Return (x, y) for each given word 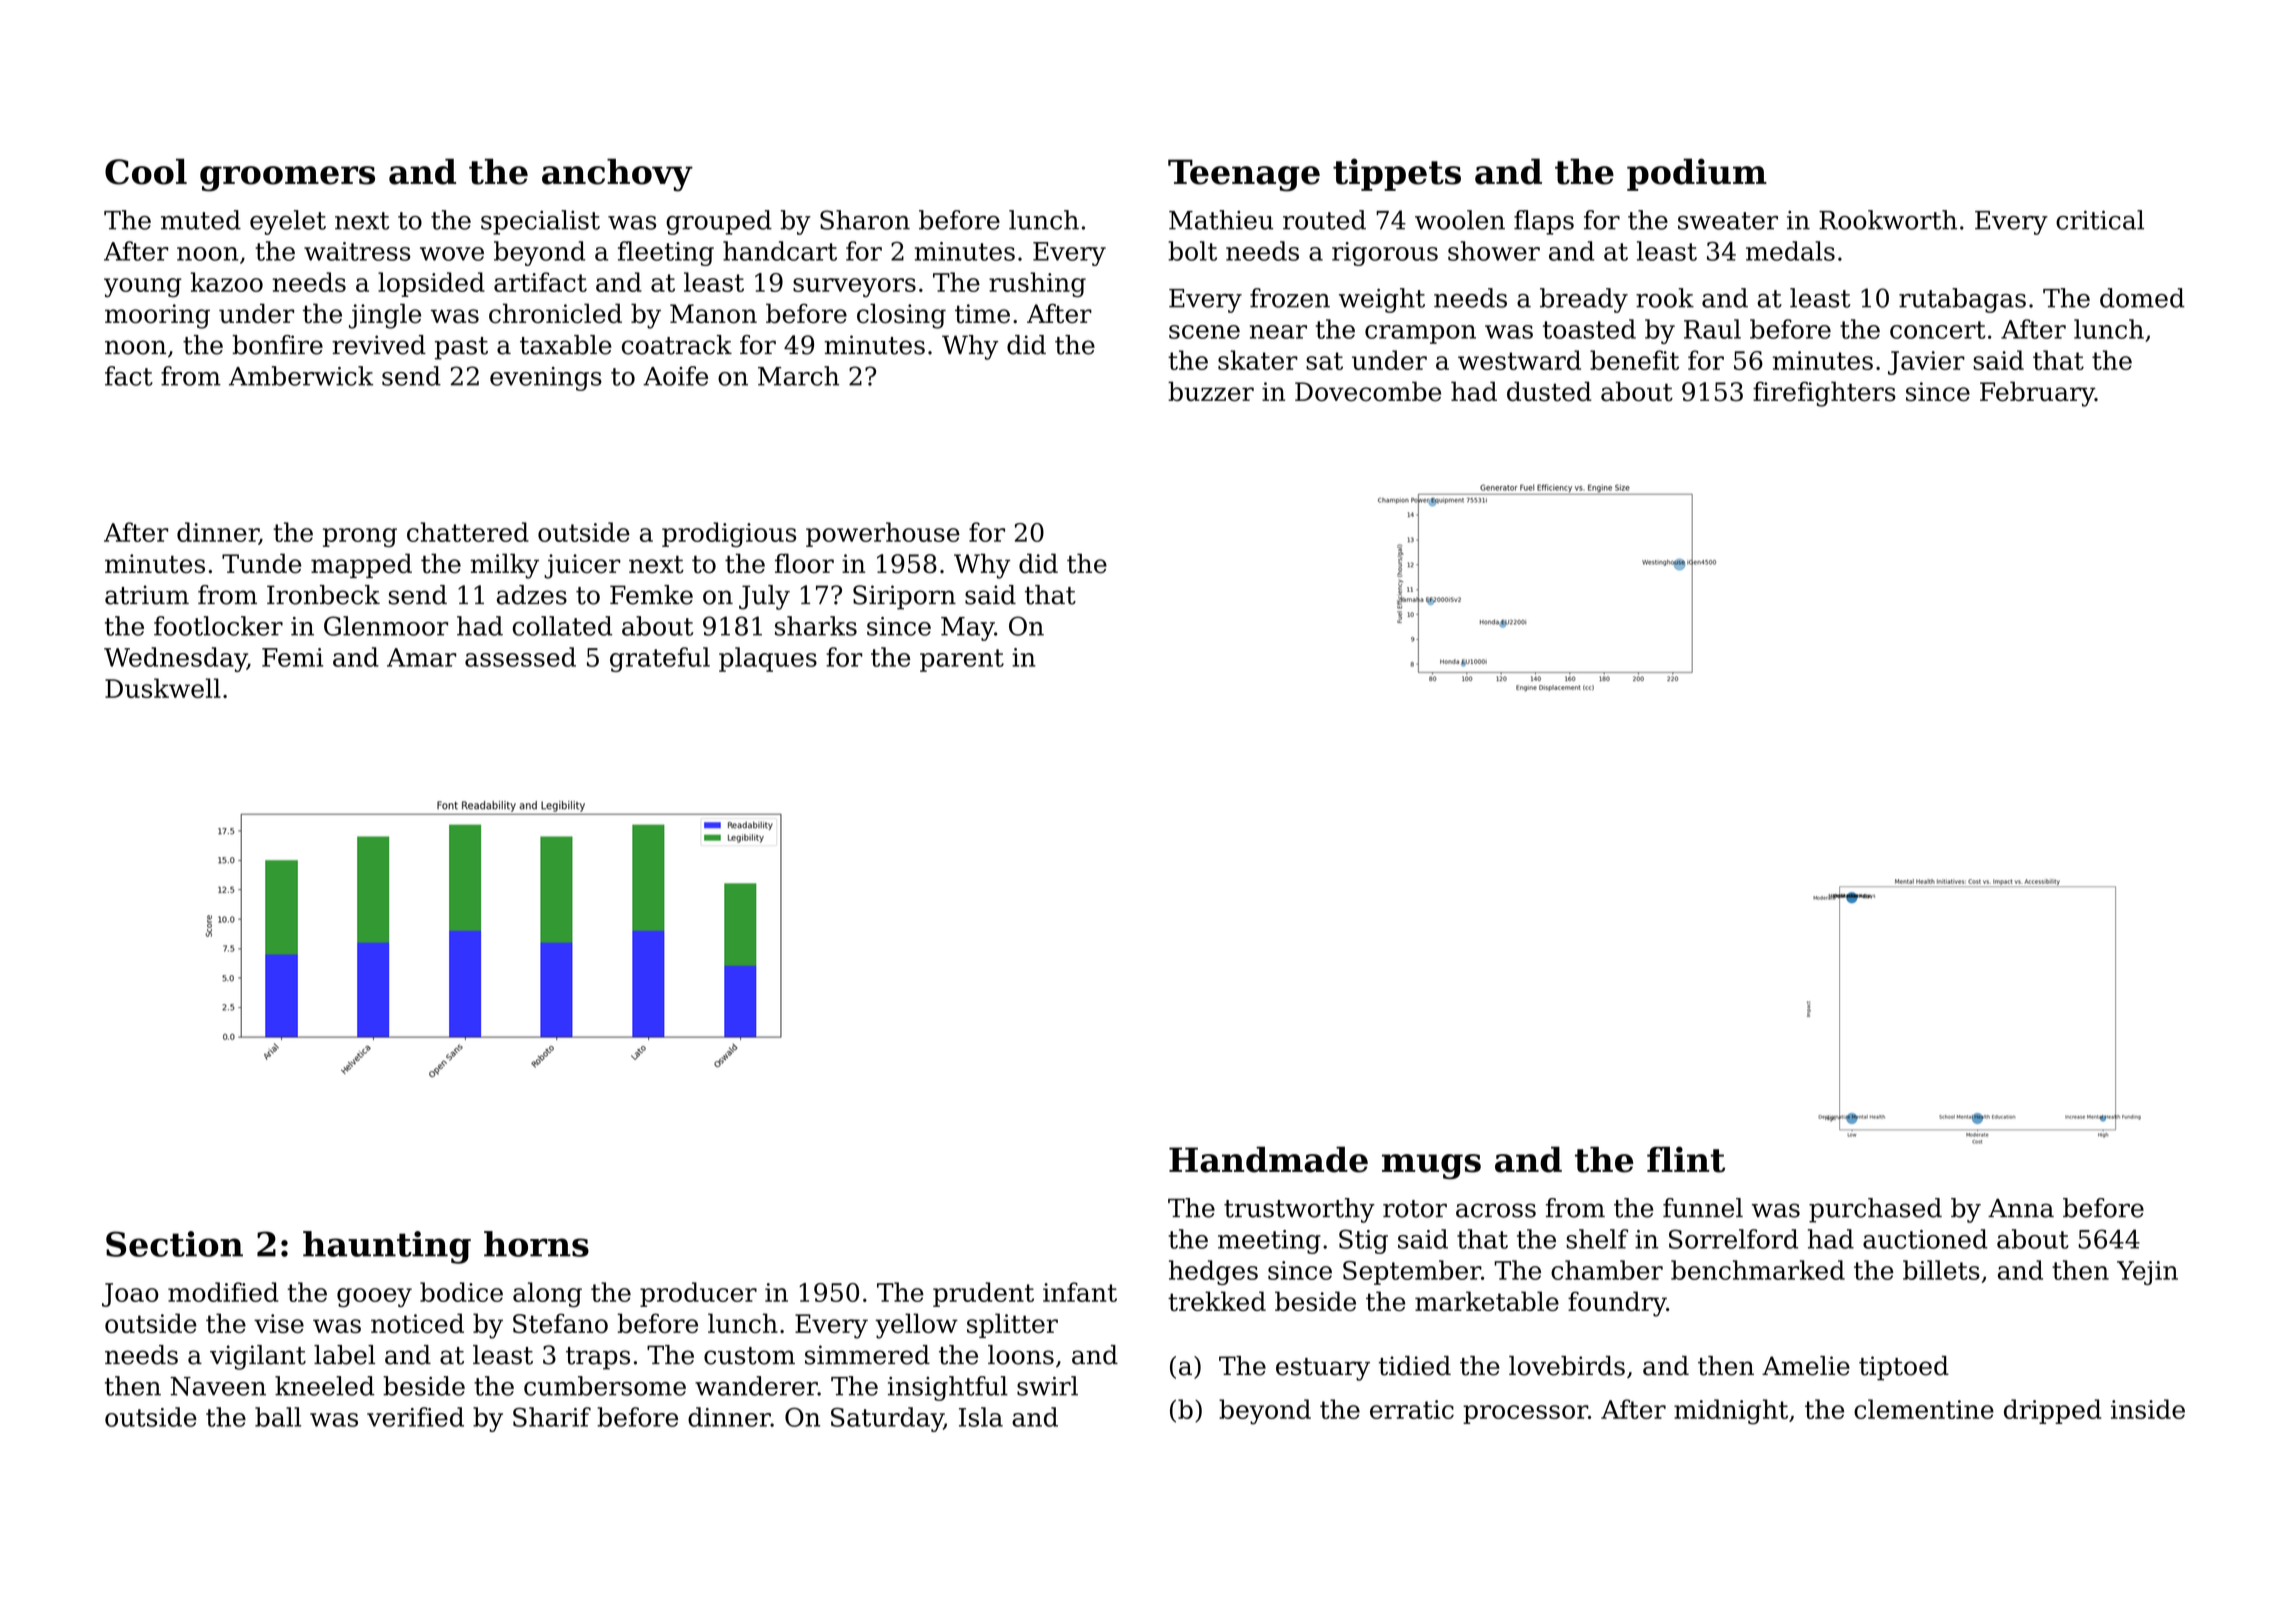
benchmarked (1758, 1270)
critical (2100, 220)
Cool (146, 171)
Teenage (1244, 175)
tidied (1415, 1366)
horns (536, 1244)
